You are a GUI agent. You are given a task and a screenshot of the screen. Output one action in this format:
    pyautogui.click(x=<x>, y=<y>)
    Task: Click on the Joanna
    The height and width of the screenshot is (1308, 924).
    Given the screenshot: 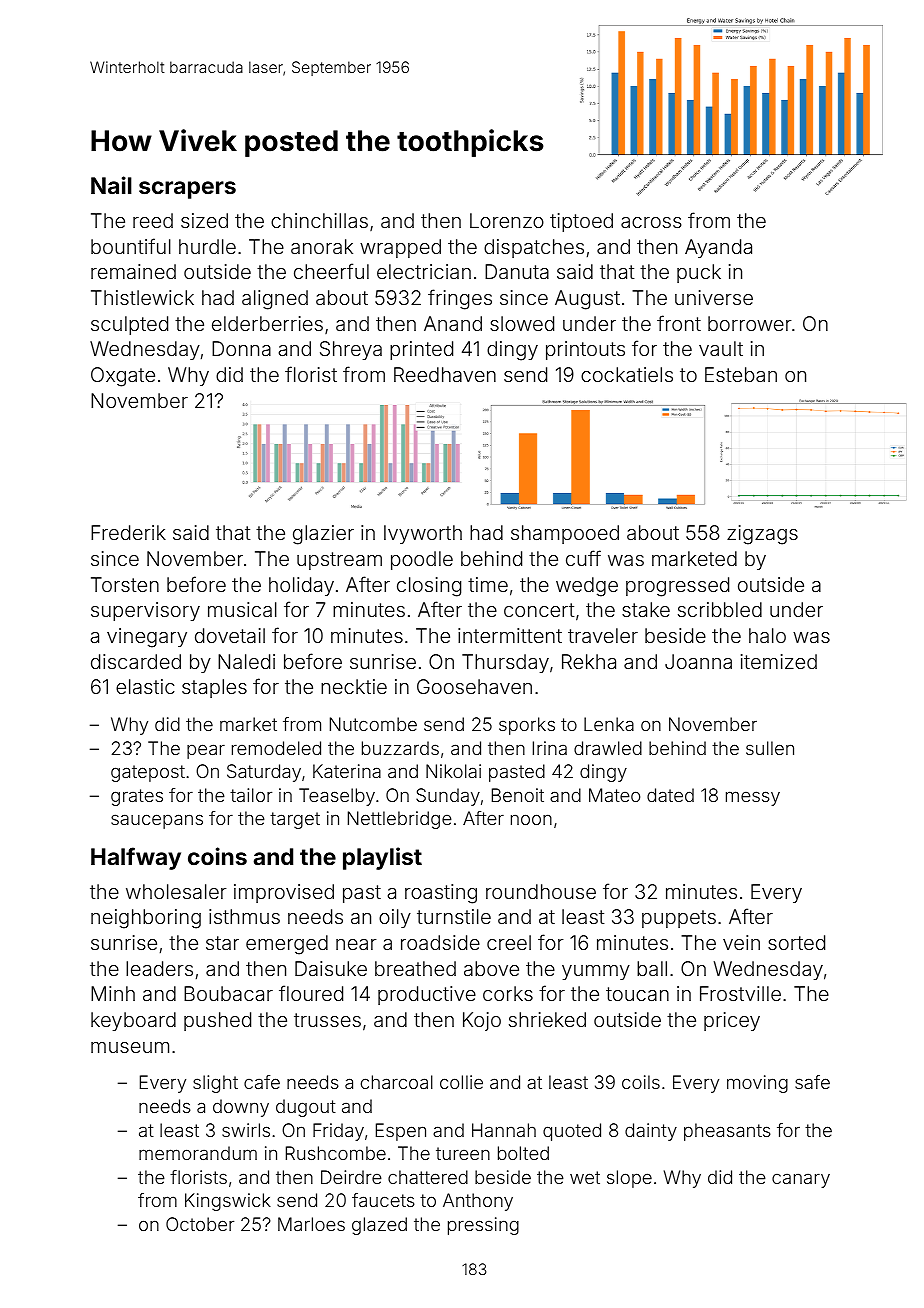 What is the action you would take?
    pyautogui.click(x=698, y=661)
